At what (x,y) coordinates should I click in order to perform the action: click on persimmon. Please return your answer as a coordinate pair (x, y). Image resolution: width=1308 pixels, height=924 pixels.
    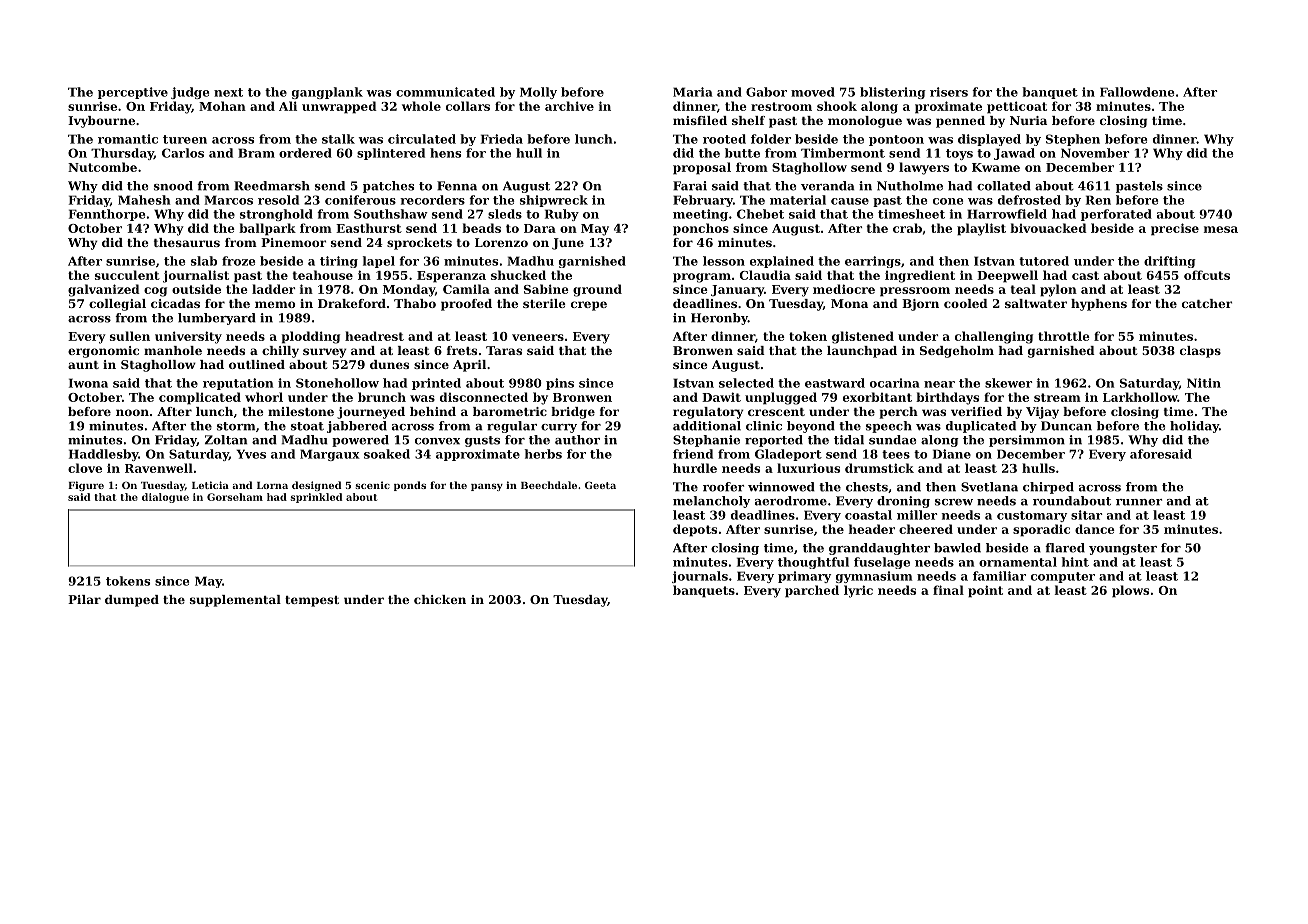
    Looking at the image, I should click on (1027, 441).
